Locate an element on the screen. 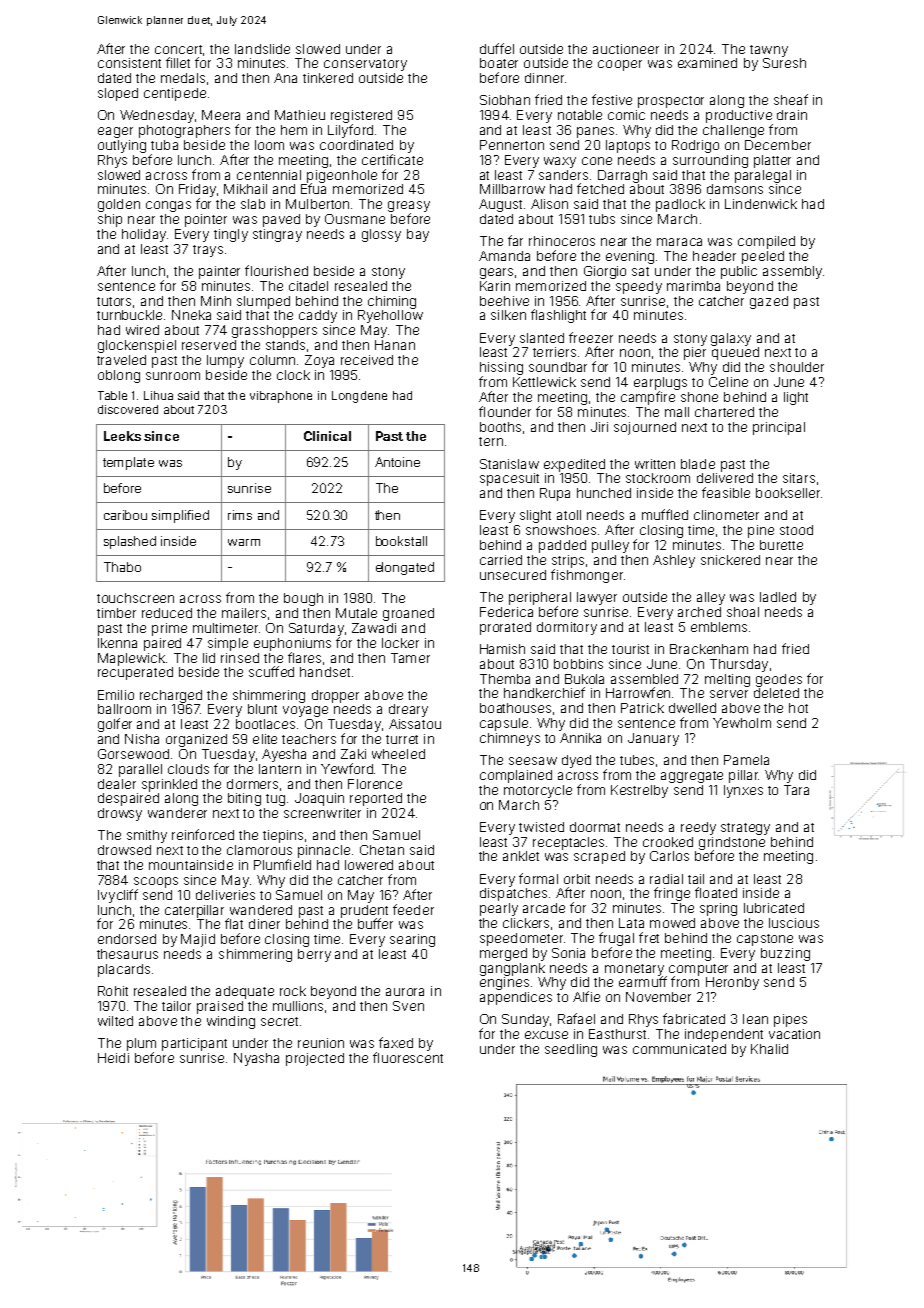 This screenshot has height=1308, width=924. blunt is located at coordinates (262, 709).
